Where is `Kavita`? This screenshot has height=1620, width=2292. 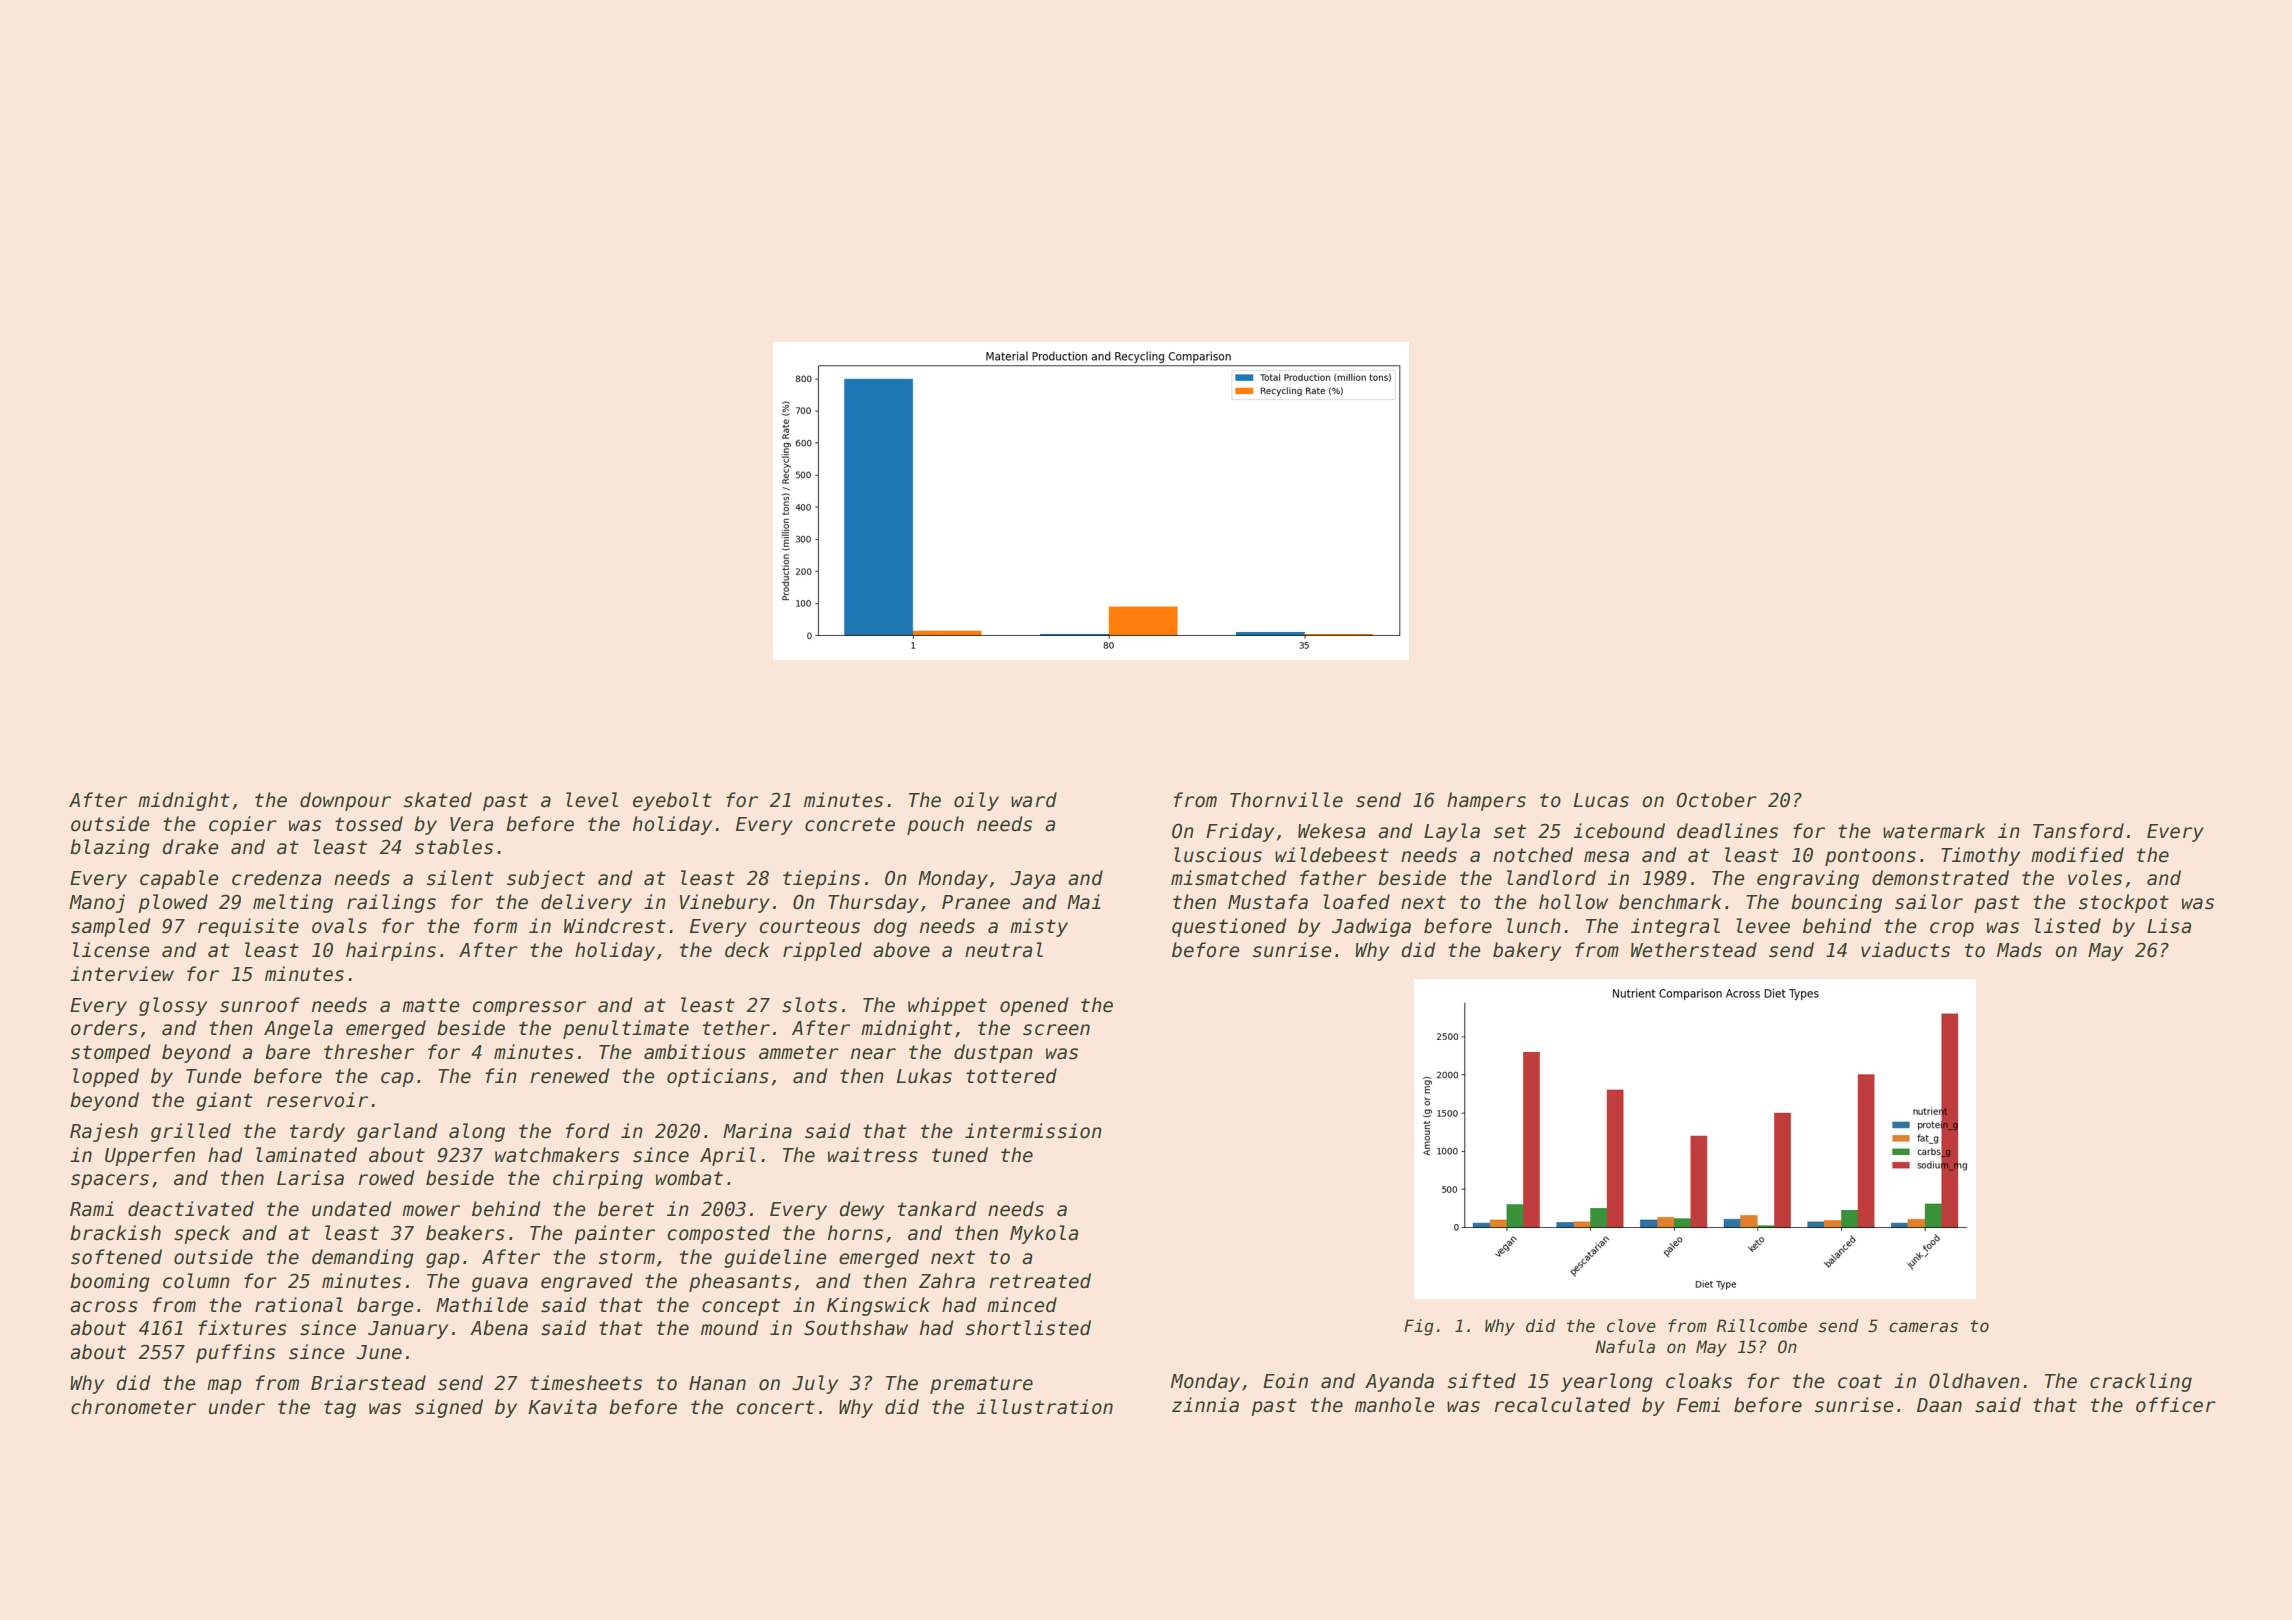 Kavita is located at coordinates (562, 1407).
